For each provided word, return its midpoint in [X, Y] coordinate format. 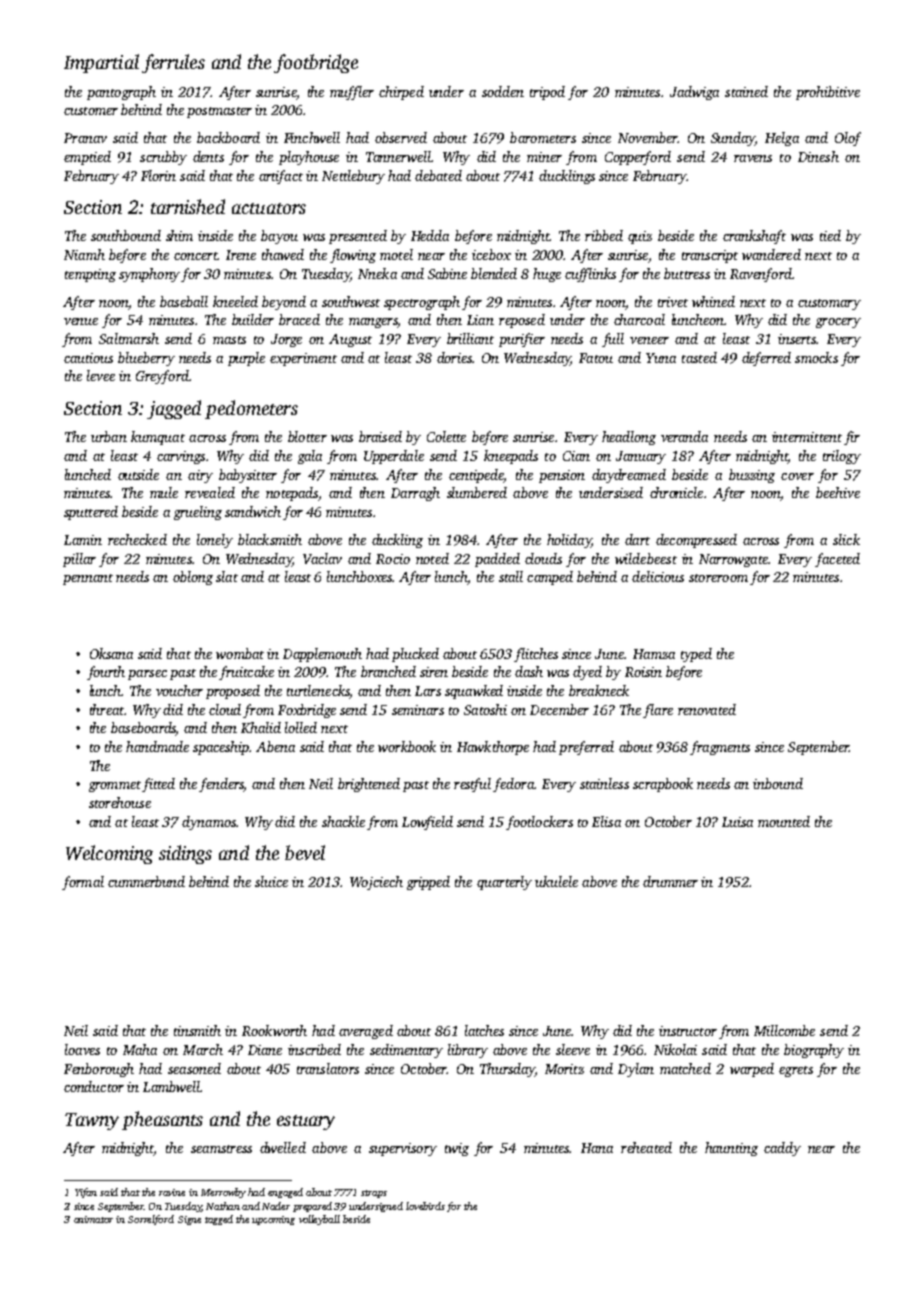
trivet [673, 302]
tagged [219, 1220]
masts [229, 340]
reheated [646, 1147]
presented [358, 237]
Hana [597, 1148]
